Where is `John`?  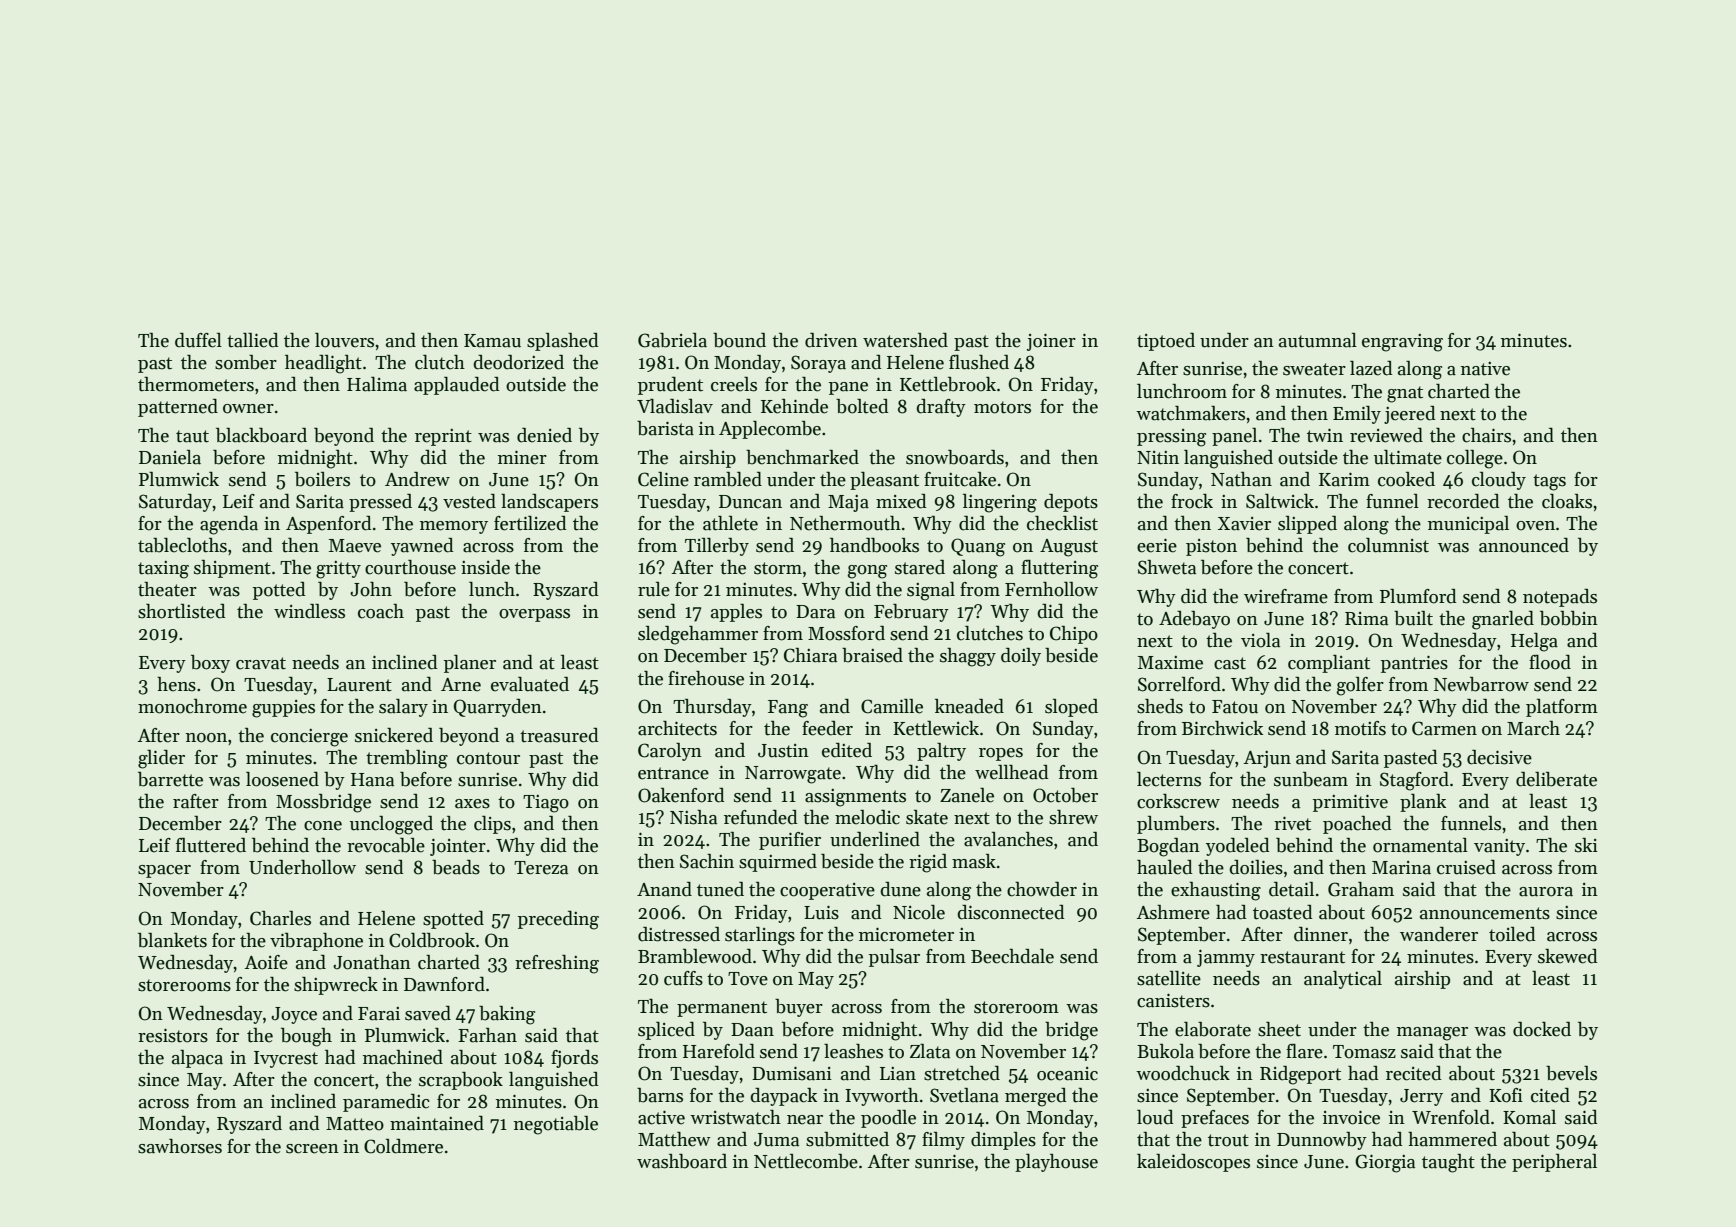 John is located at coordinates (371, 589).
